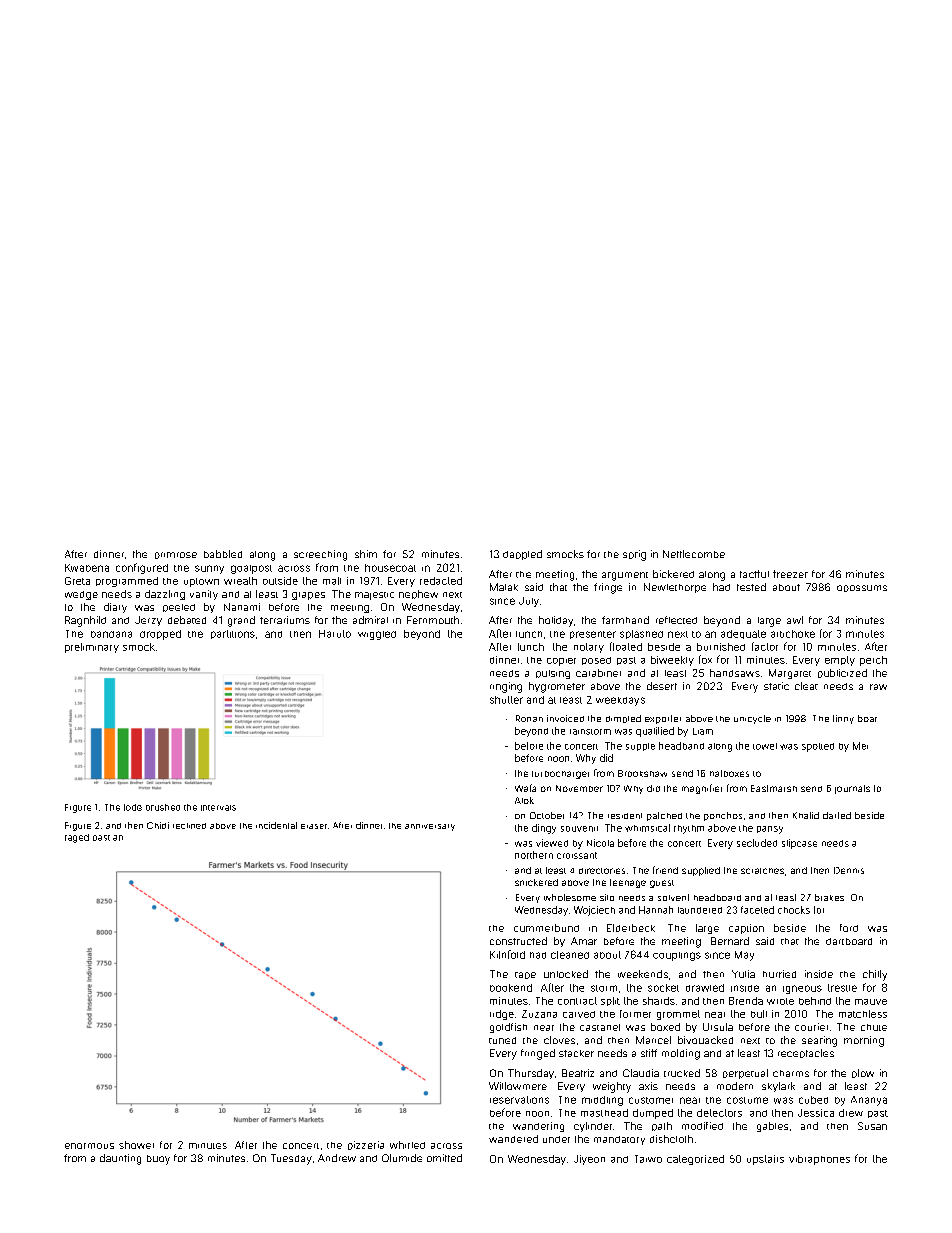 Image resolution: width=952 pixels, height=1233 pixels. I want to click on Jiyeon, so click(589, 1160).
